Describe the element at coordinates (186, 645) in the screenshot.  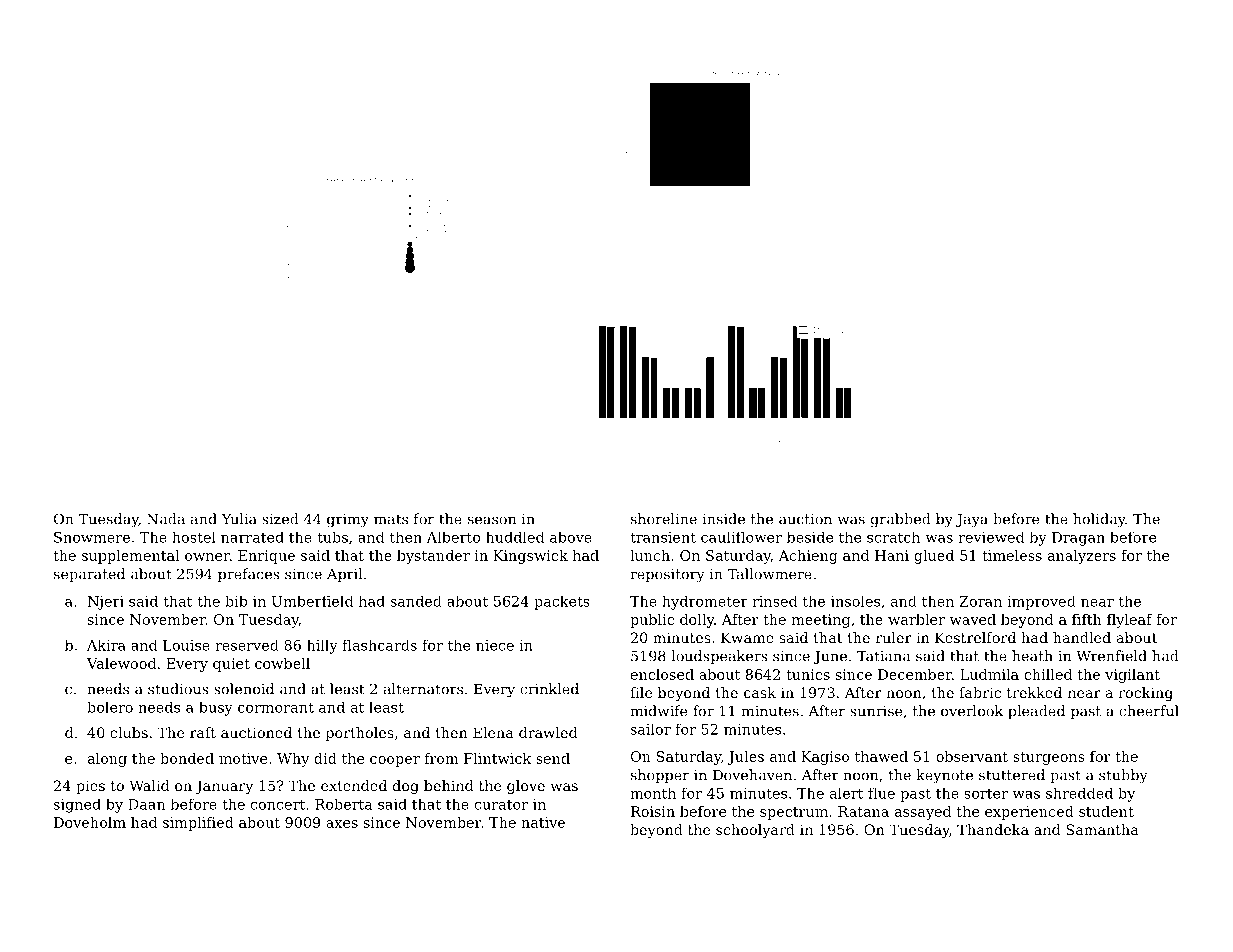
I see `Louise` at that location.
